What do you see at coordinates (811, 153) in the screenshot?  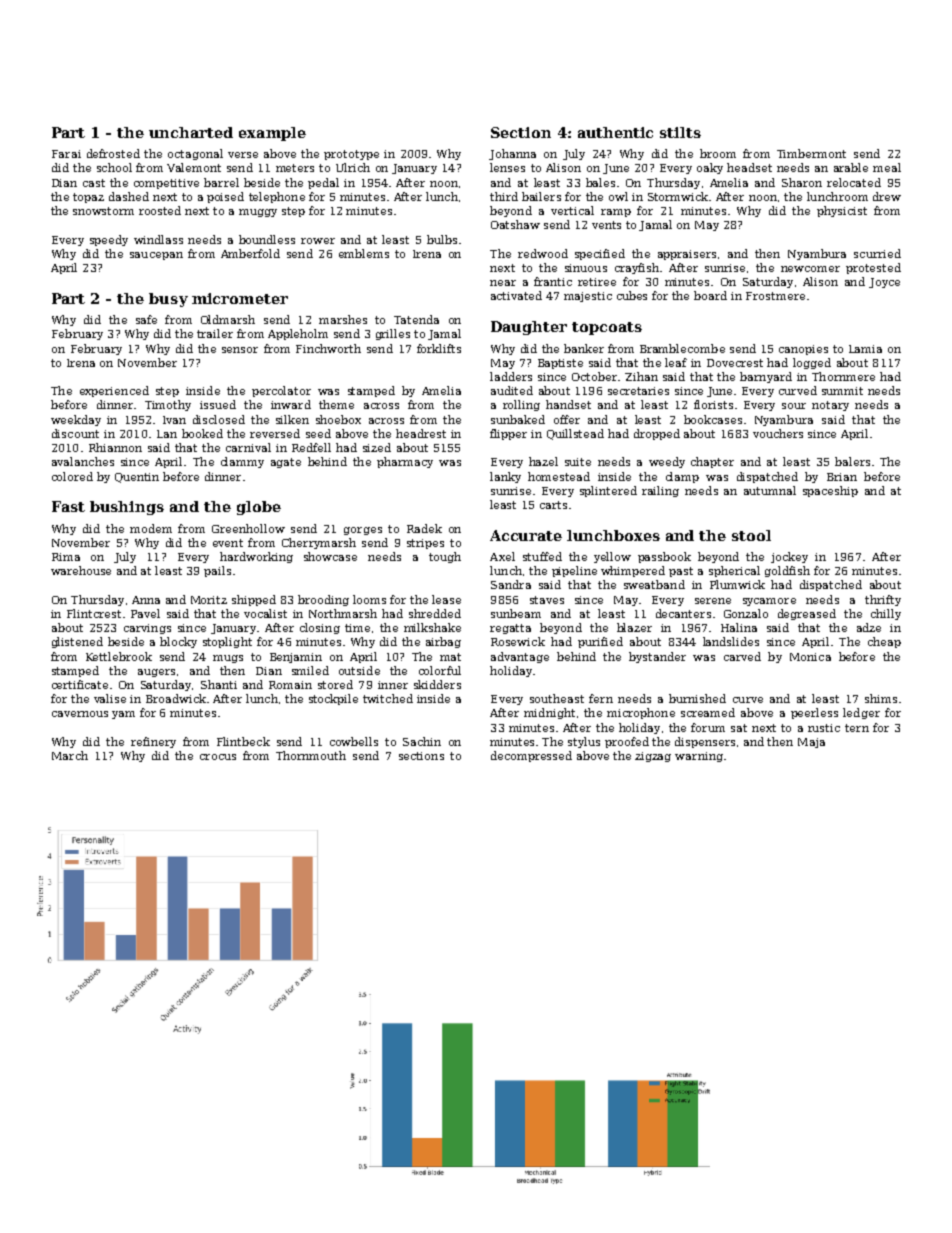 I see `Timbermont` at bounding box center [811, 153].
